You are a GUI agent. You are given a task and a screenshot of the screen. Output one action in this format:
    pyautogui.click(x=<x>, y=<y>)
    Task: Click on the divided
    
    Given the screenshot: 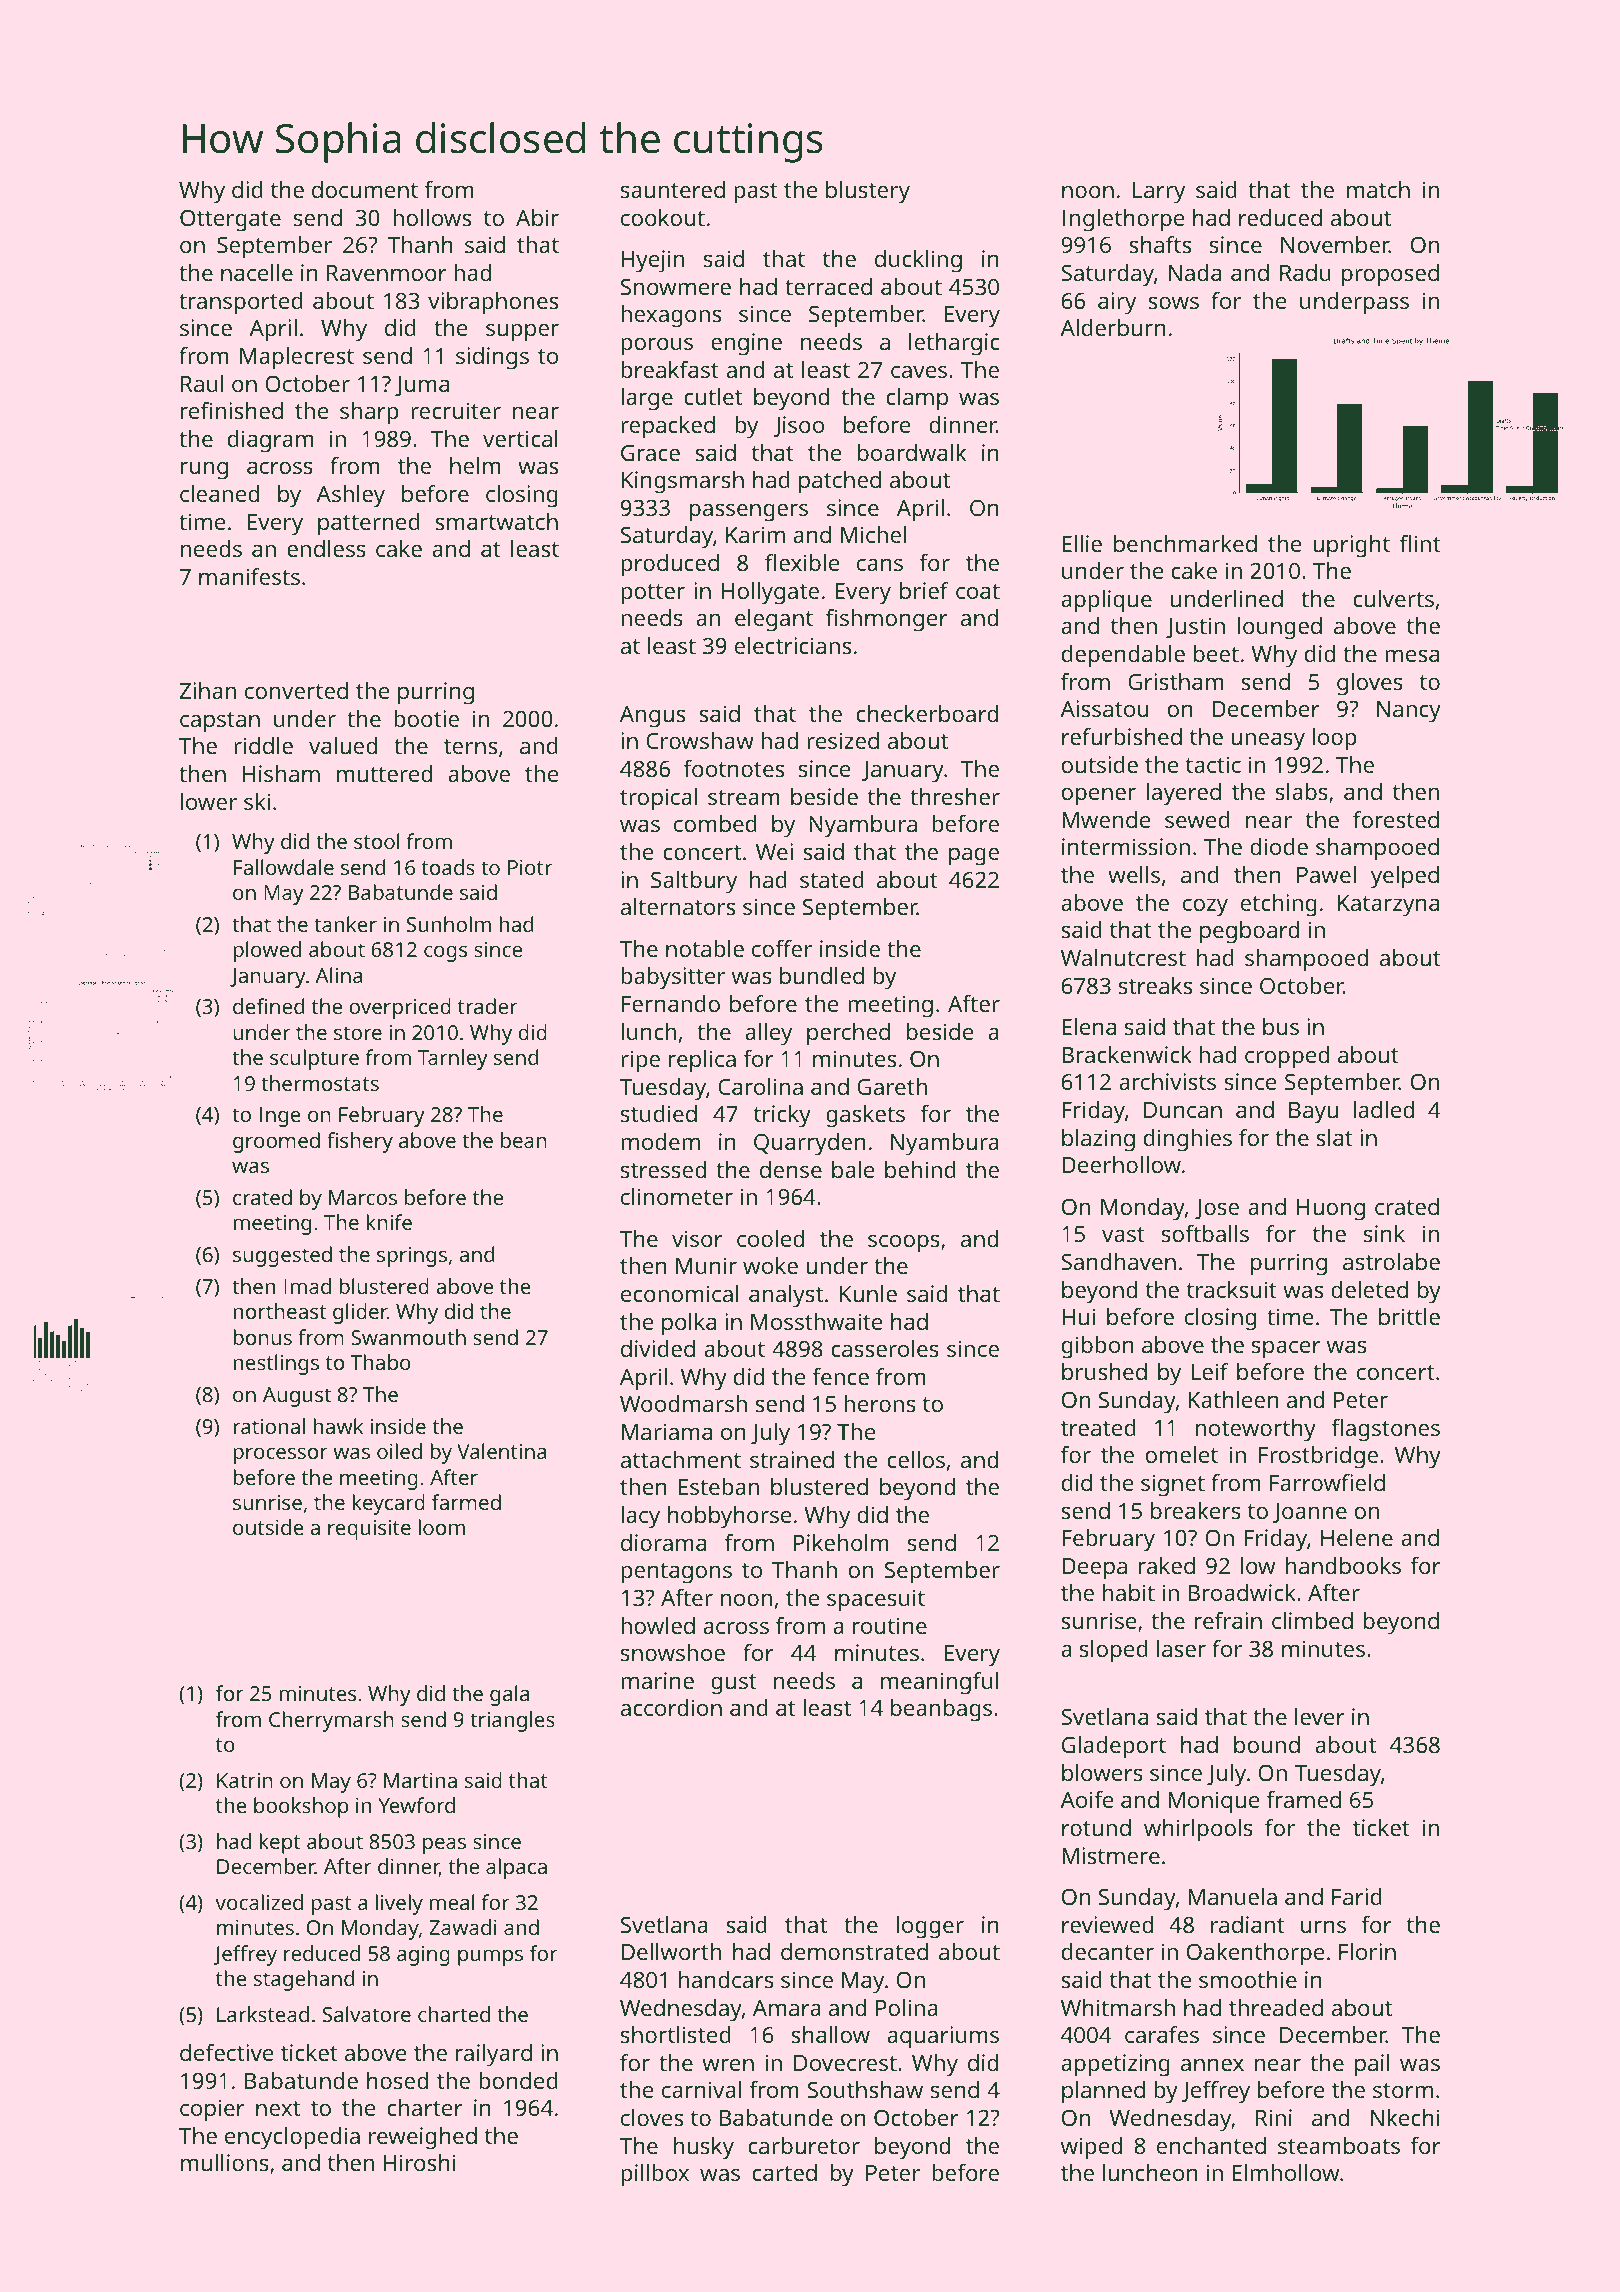 What is the action you would take?
    pyautogui.click(x=658, y=1348)
